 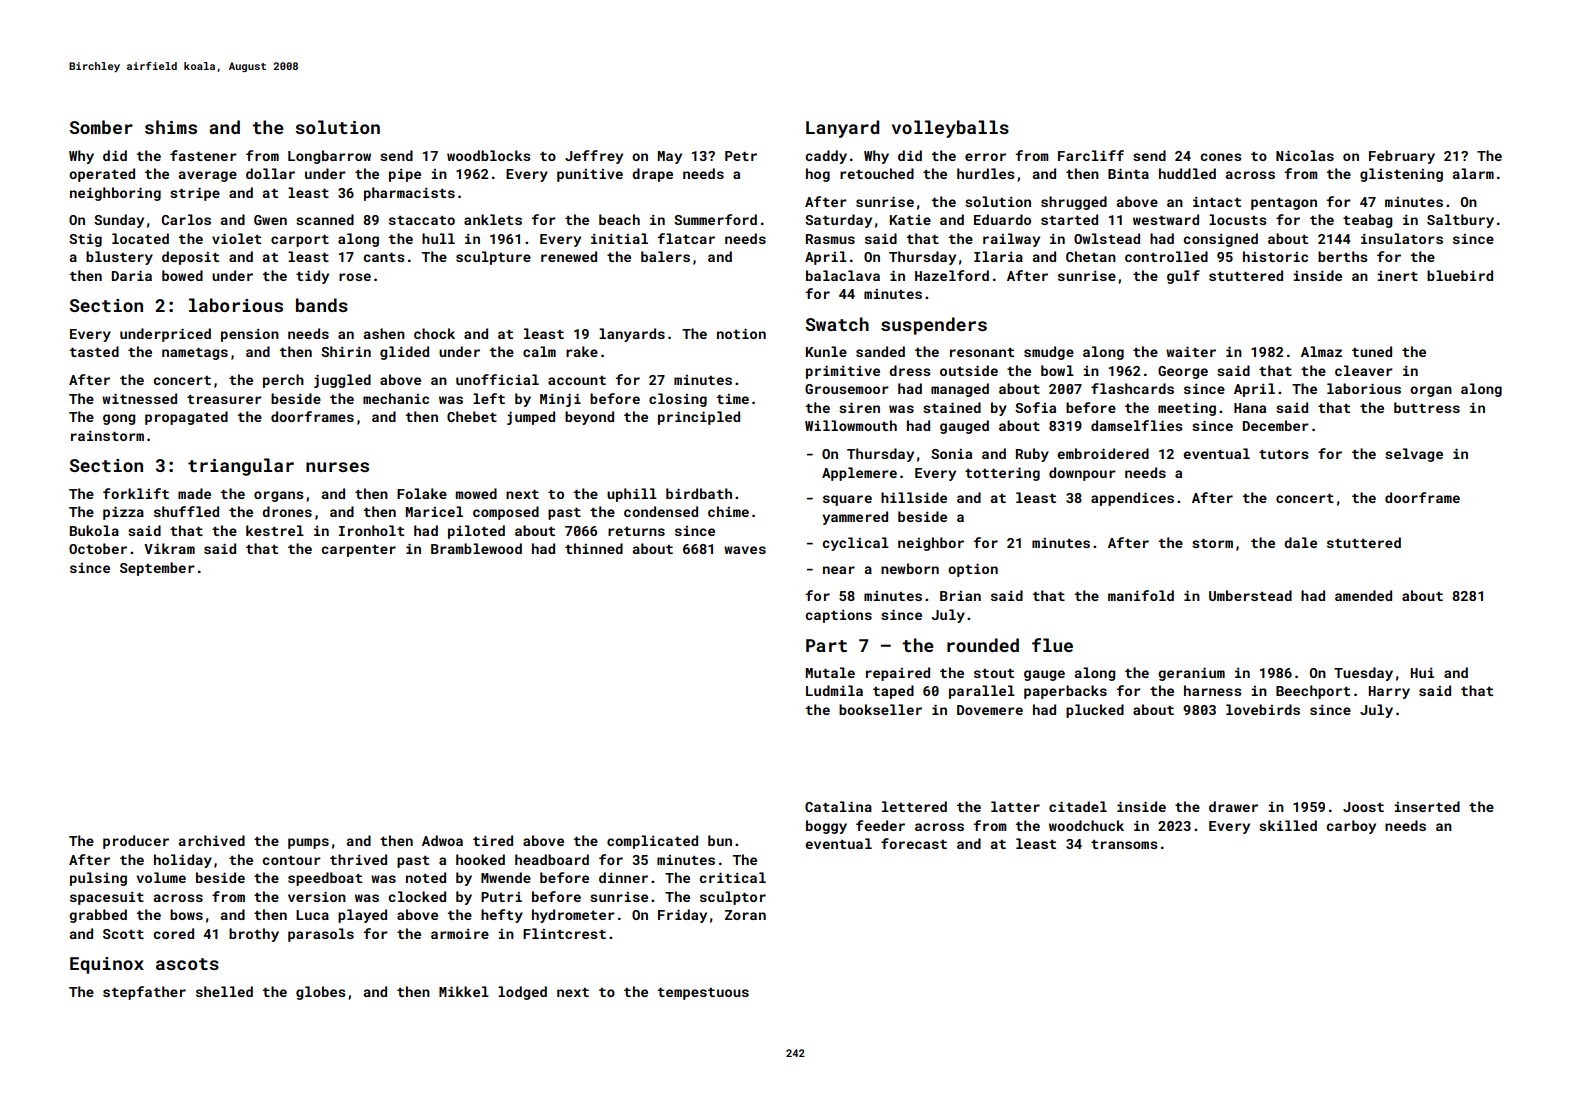 What do you see at coordinates (914, 843) in the screenshot?
I see `forecast` at bounding box center [914, 843].
